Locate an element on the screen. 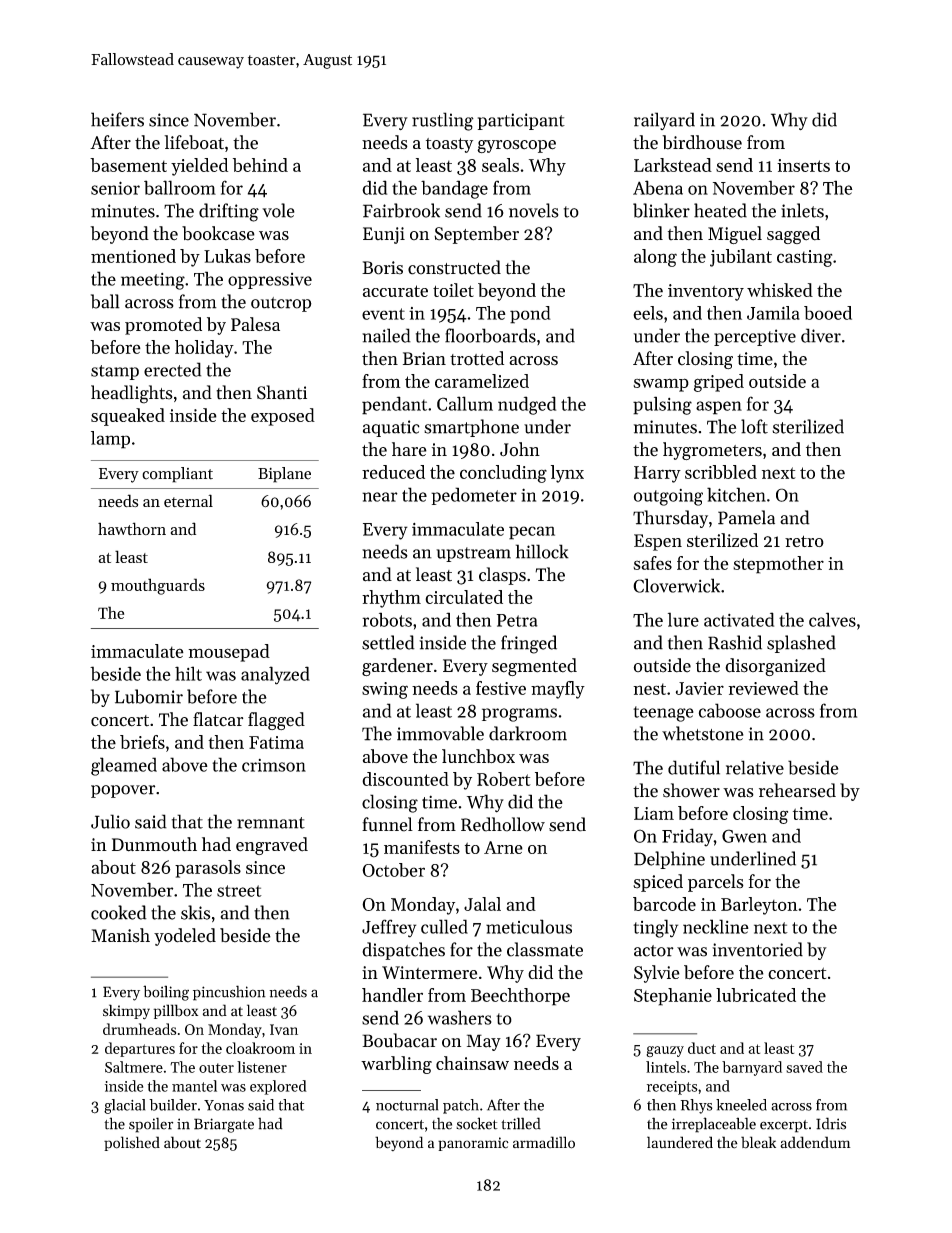 This screenshot has width=952, height=1233. floorboards is located at coordinates (490, 335).
